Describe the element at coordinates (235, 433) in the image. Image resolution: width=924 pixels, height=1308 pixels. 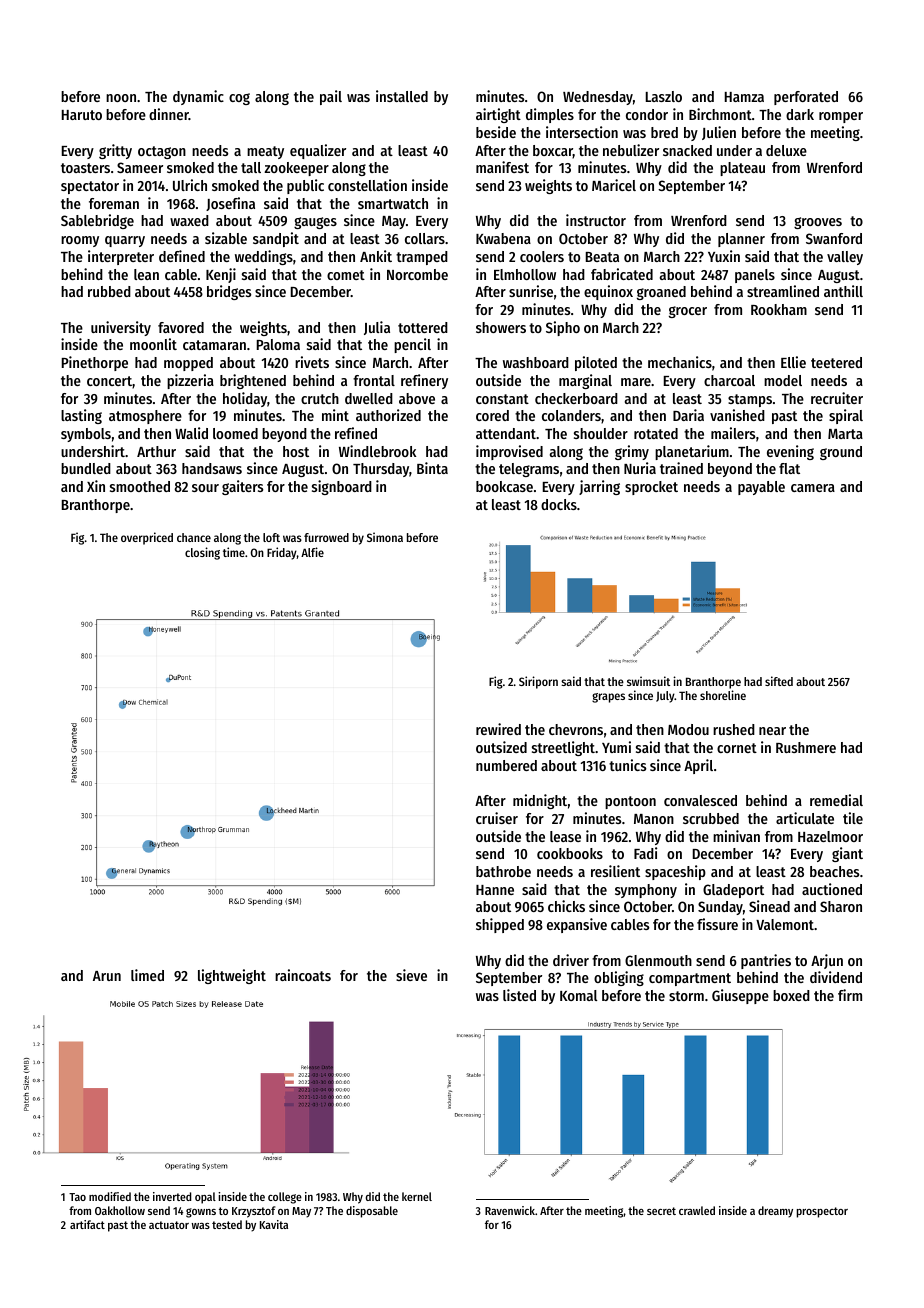
I see `loomed` at that location.
